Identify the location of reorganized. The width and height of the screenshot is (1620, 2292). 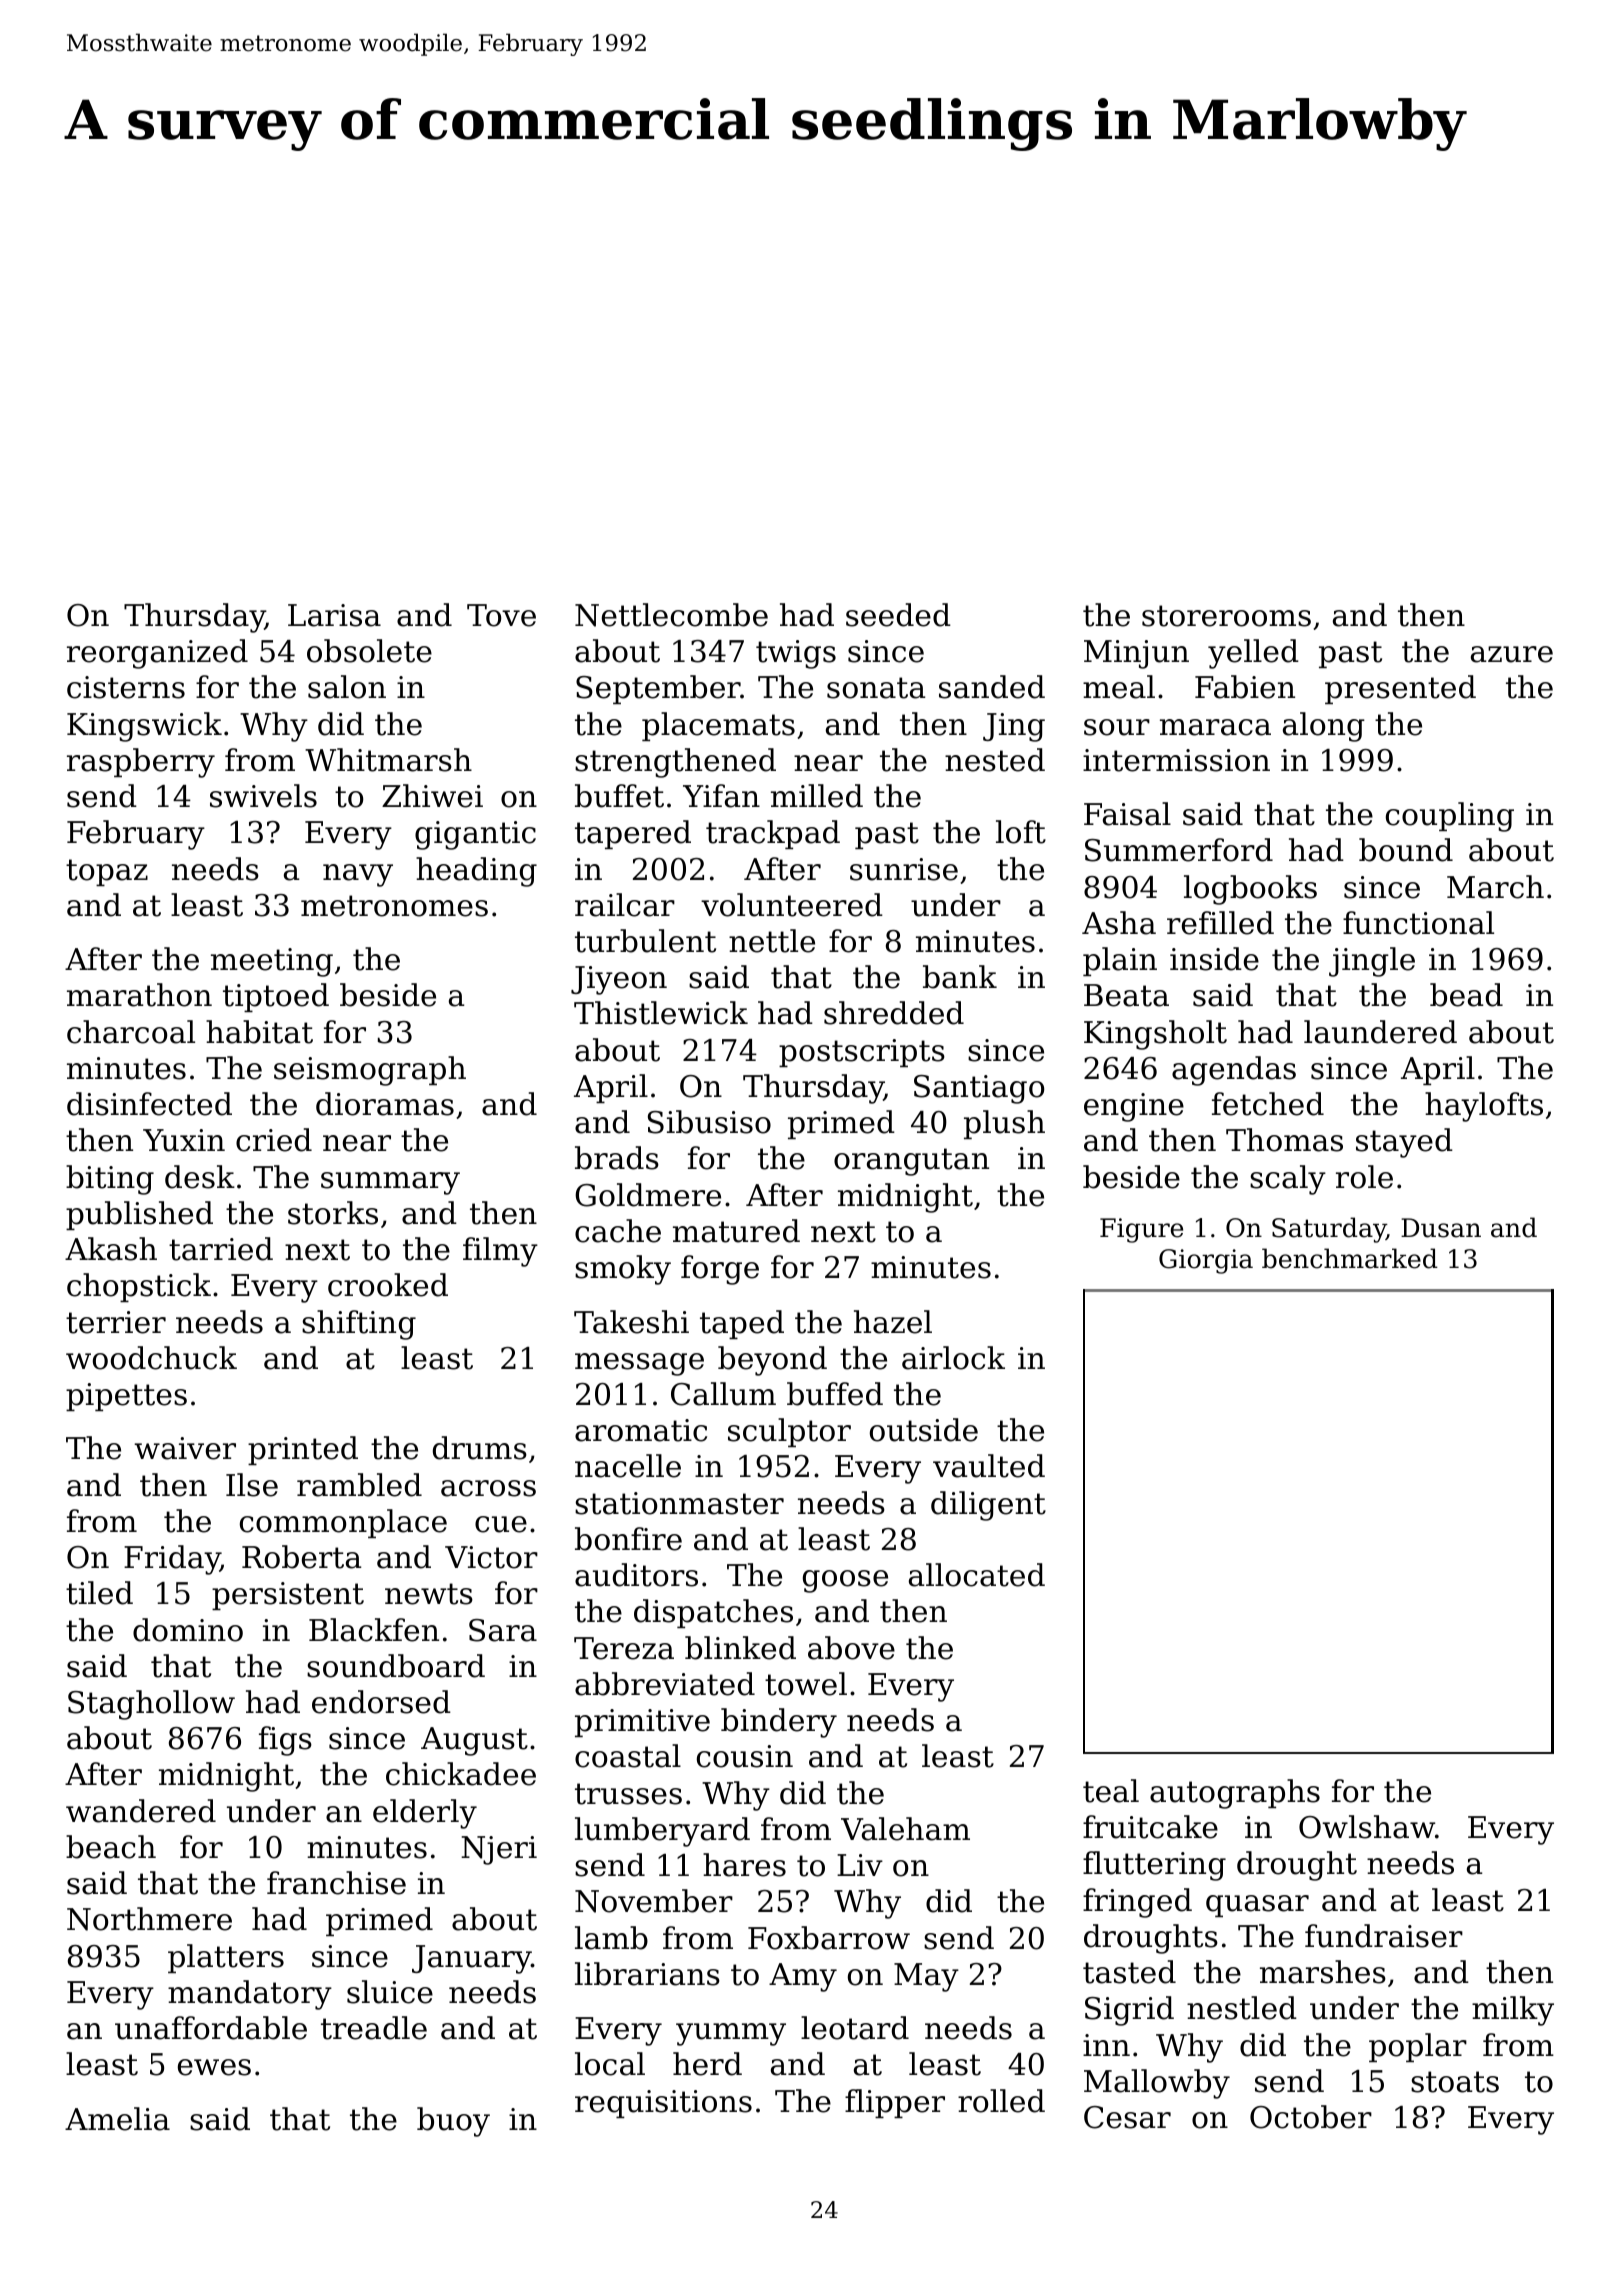
(157, 654).
